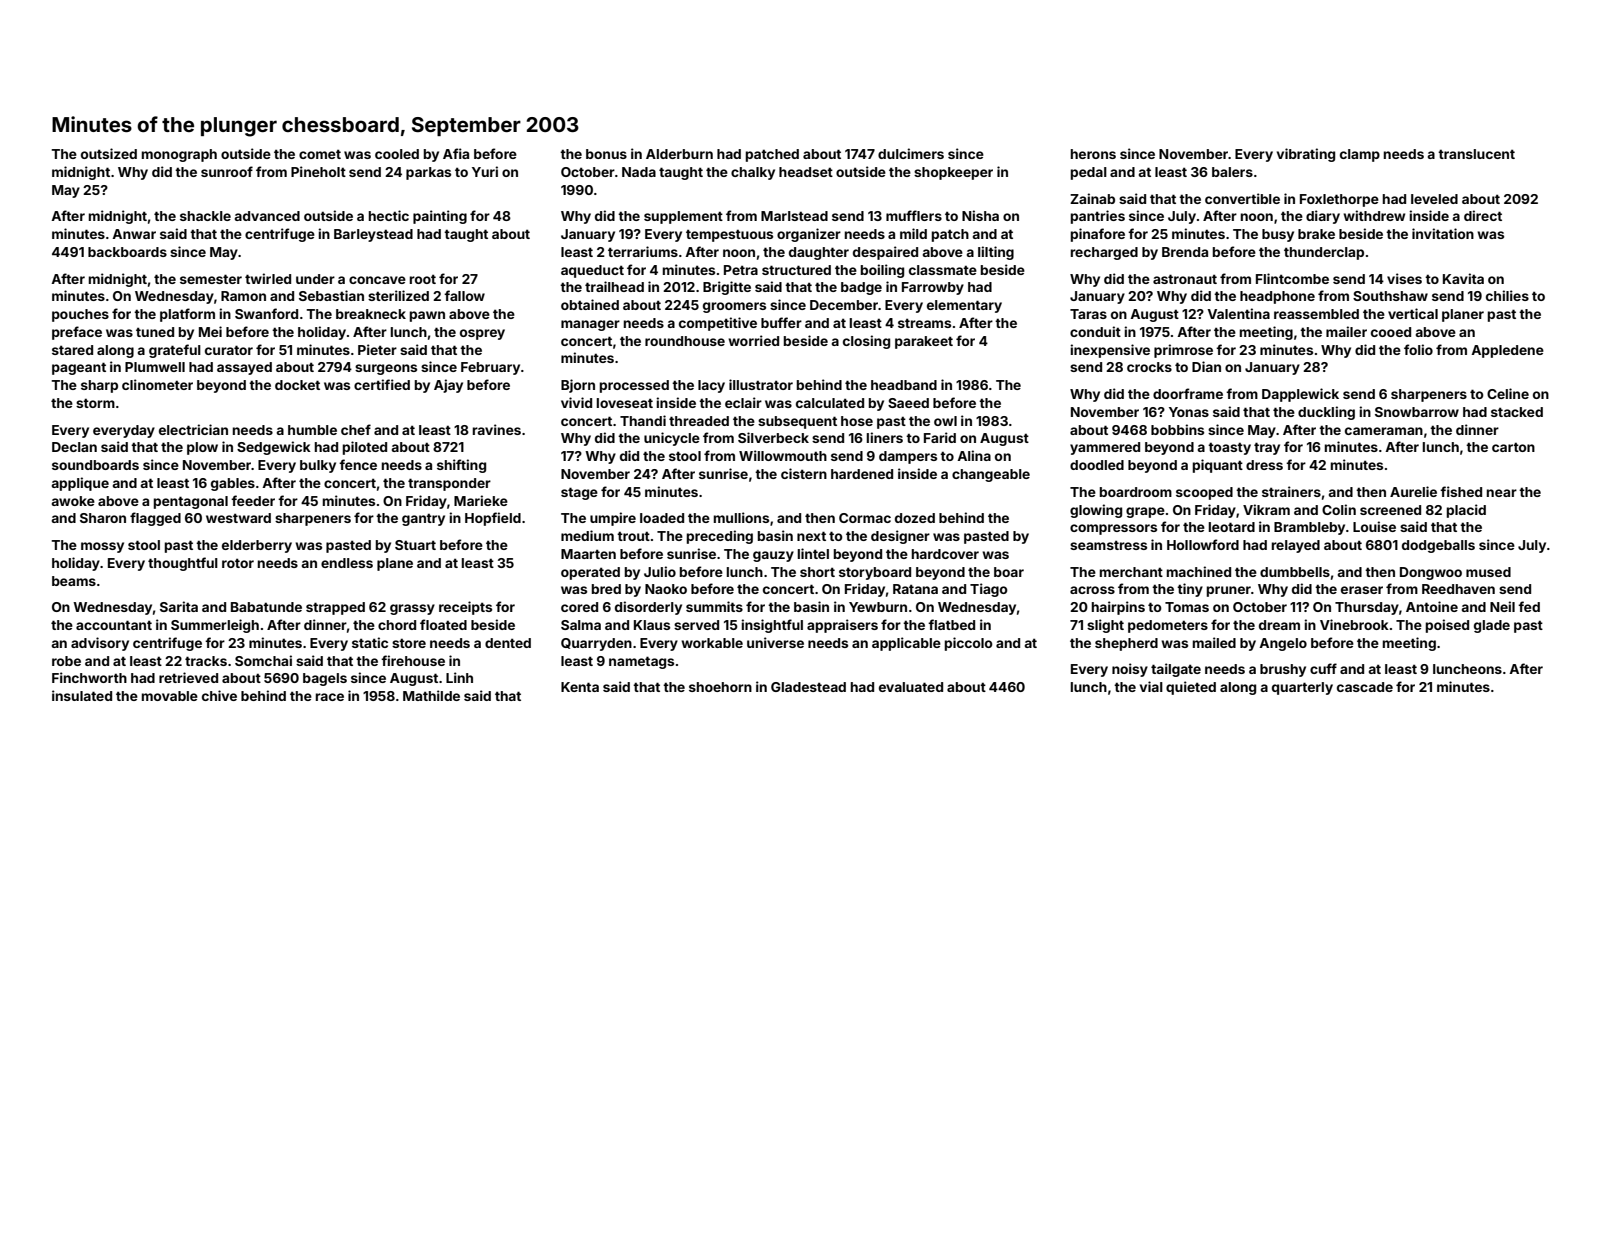 This page has height=1239, width=1604. Describe the element at coordinates (1529, 606) in the page. I see `fed` at that location.
